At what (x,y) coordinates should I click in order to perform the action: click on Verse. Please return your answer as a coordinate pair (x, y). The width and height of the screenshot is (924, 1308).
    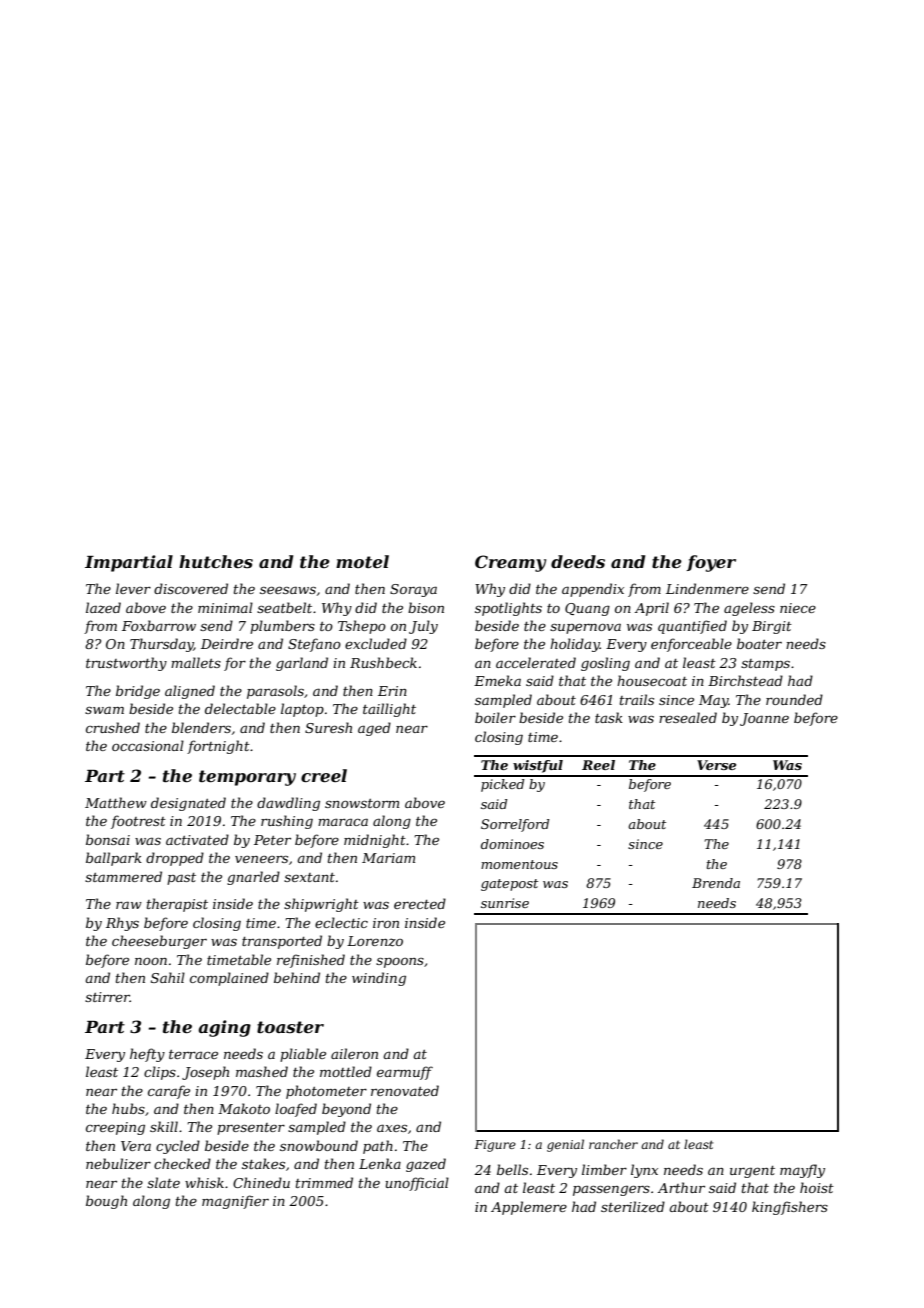
    Looking at the image, I should click on (716, 765).
